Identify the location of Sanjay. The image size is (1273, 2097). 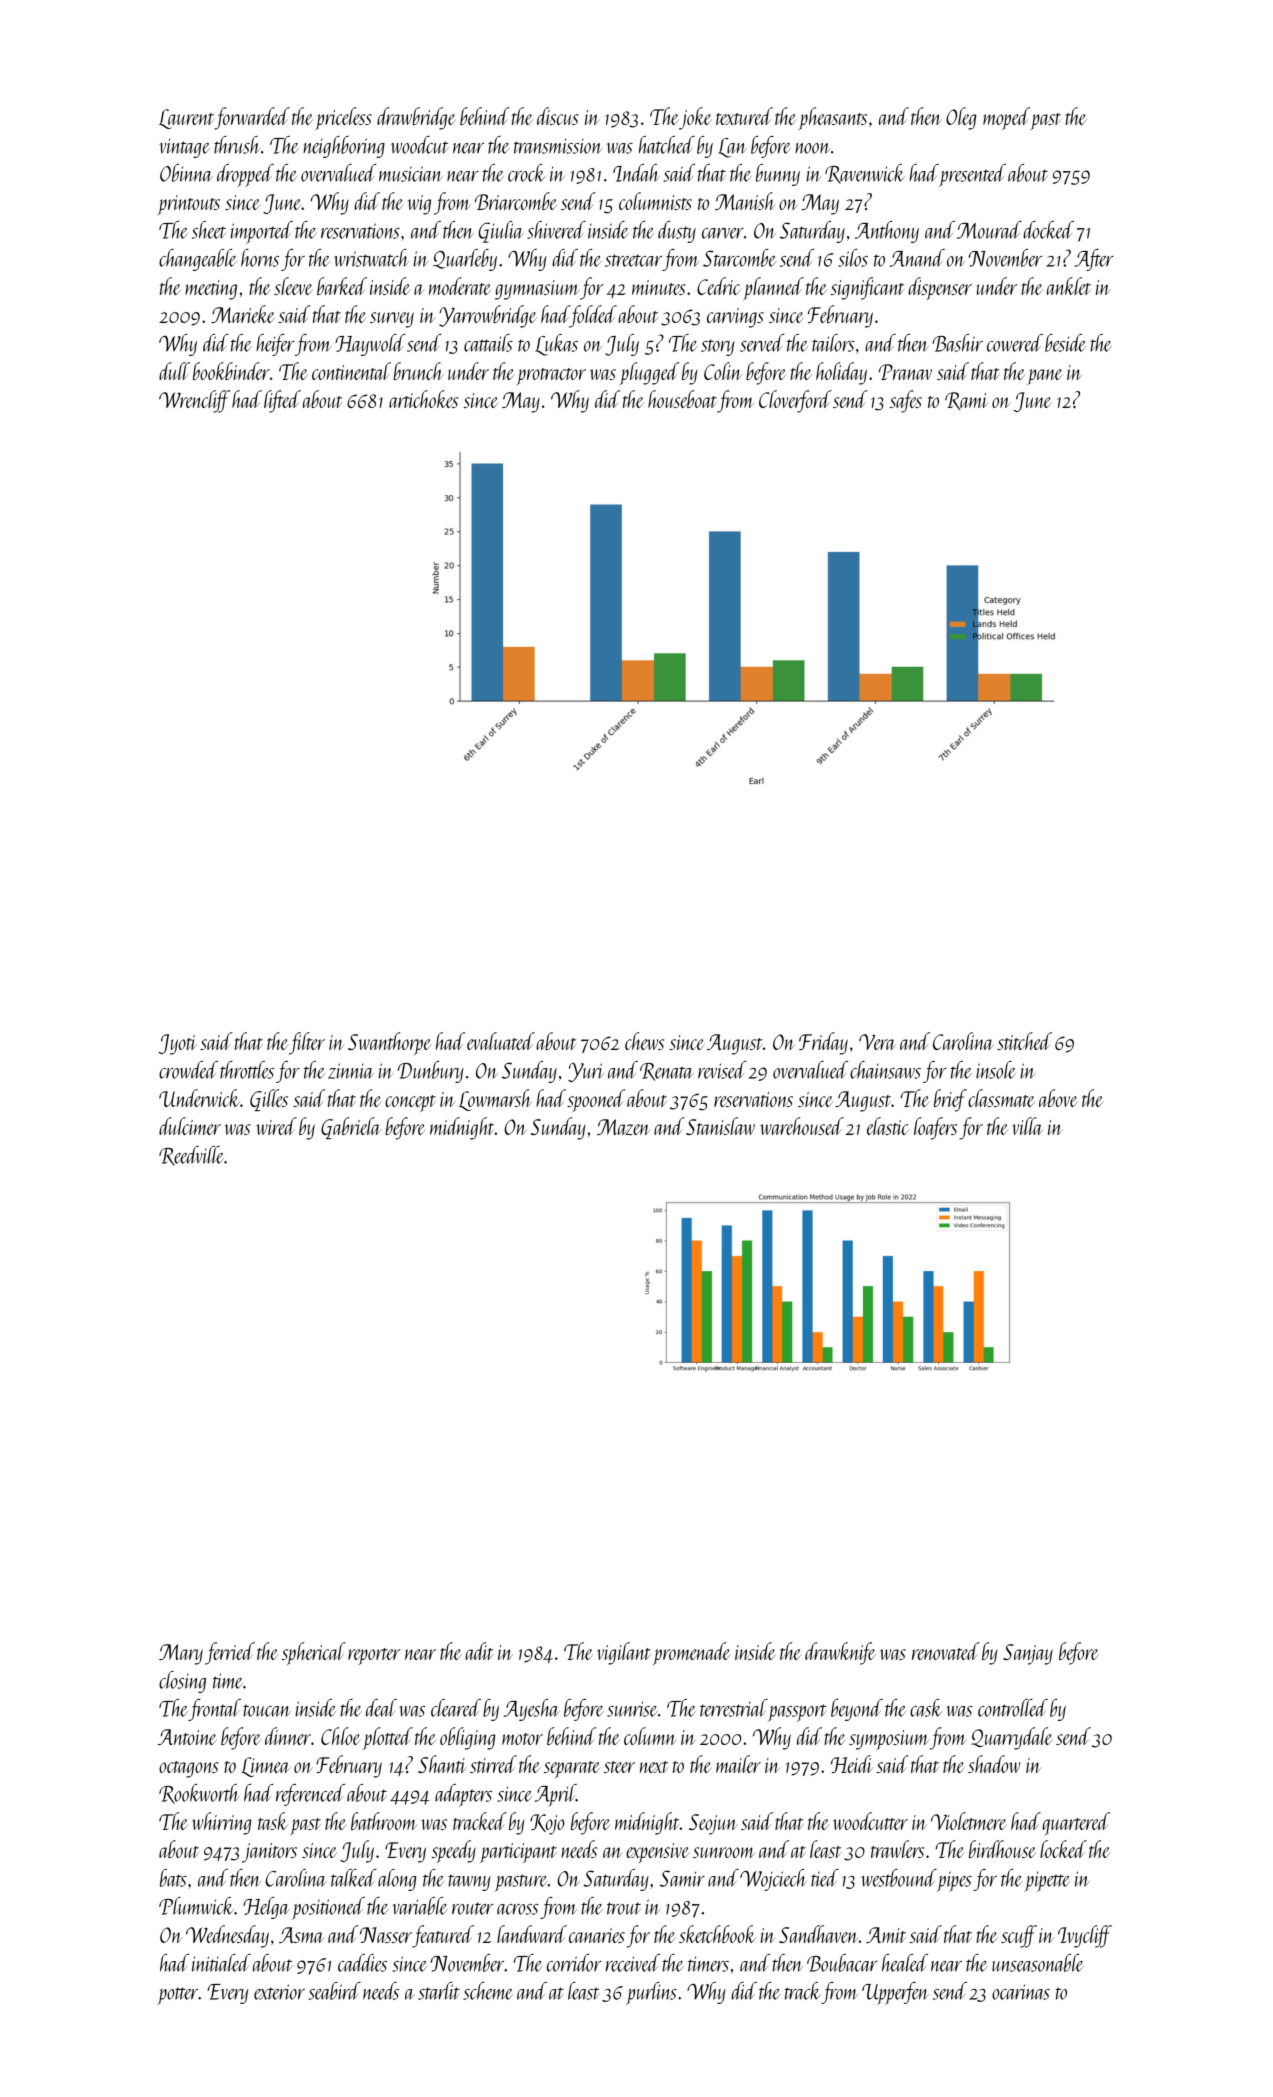
(1028, 1654).
